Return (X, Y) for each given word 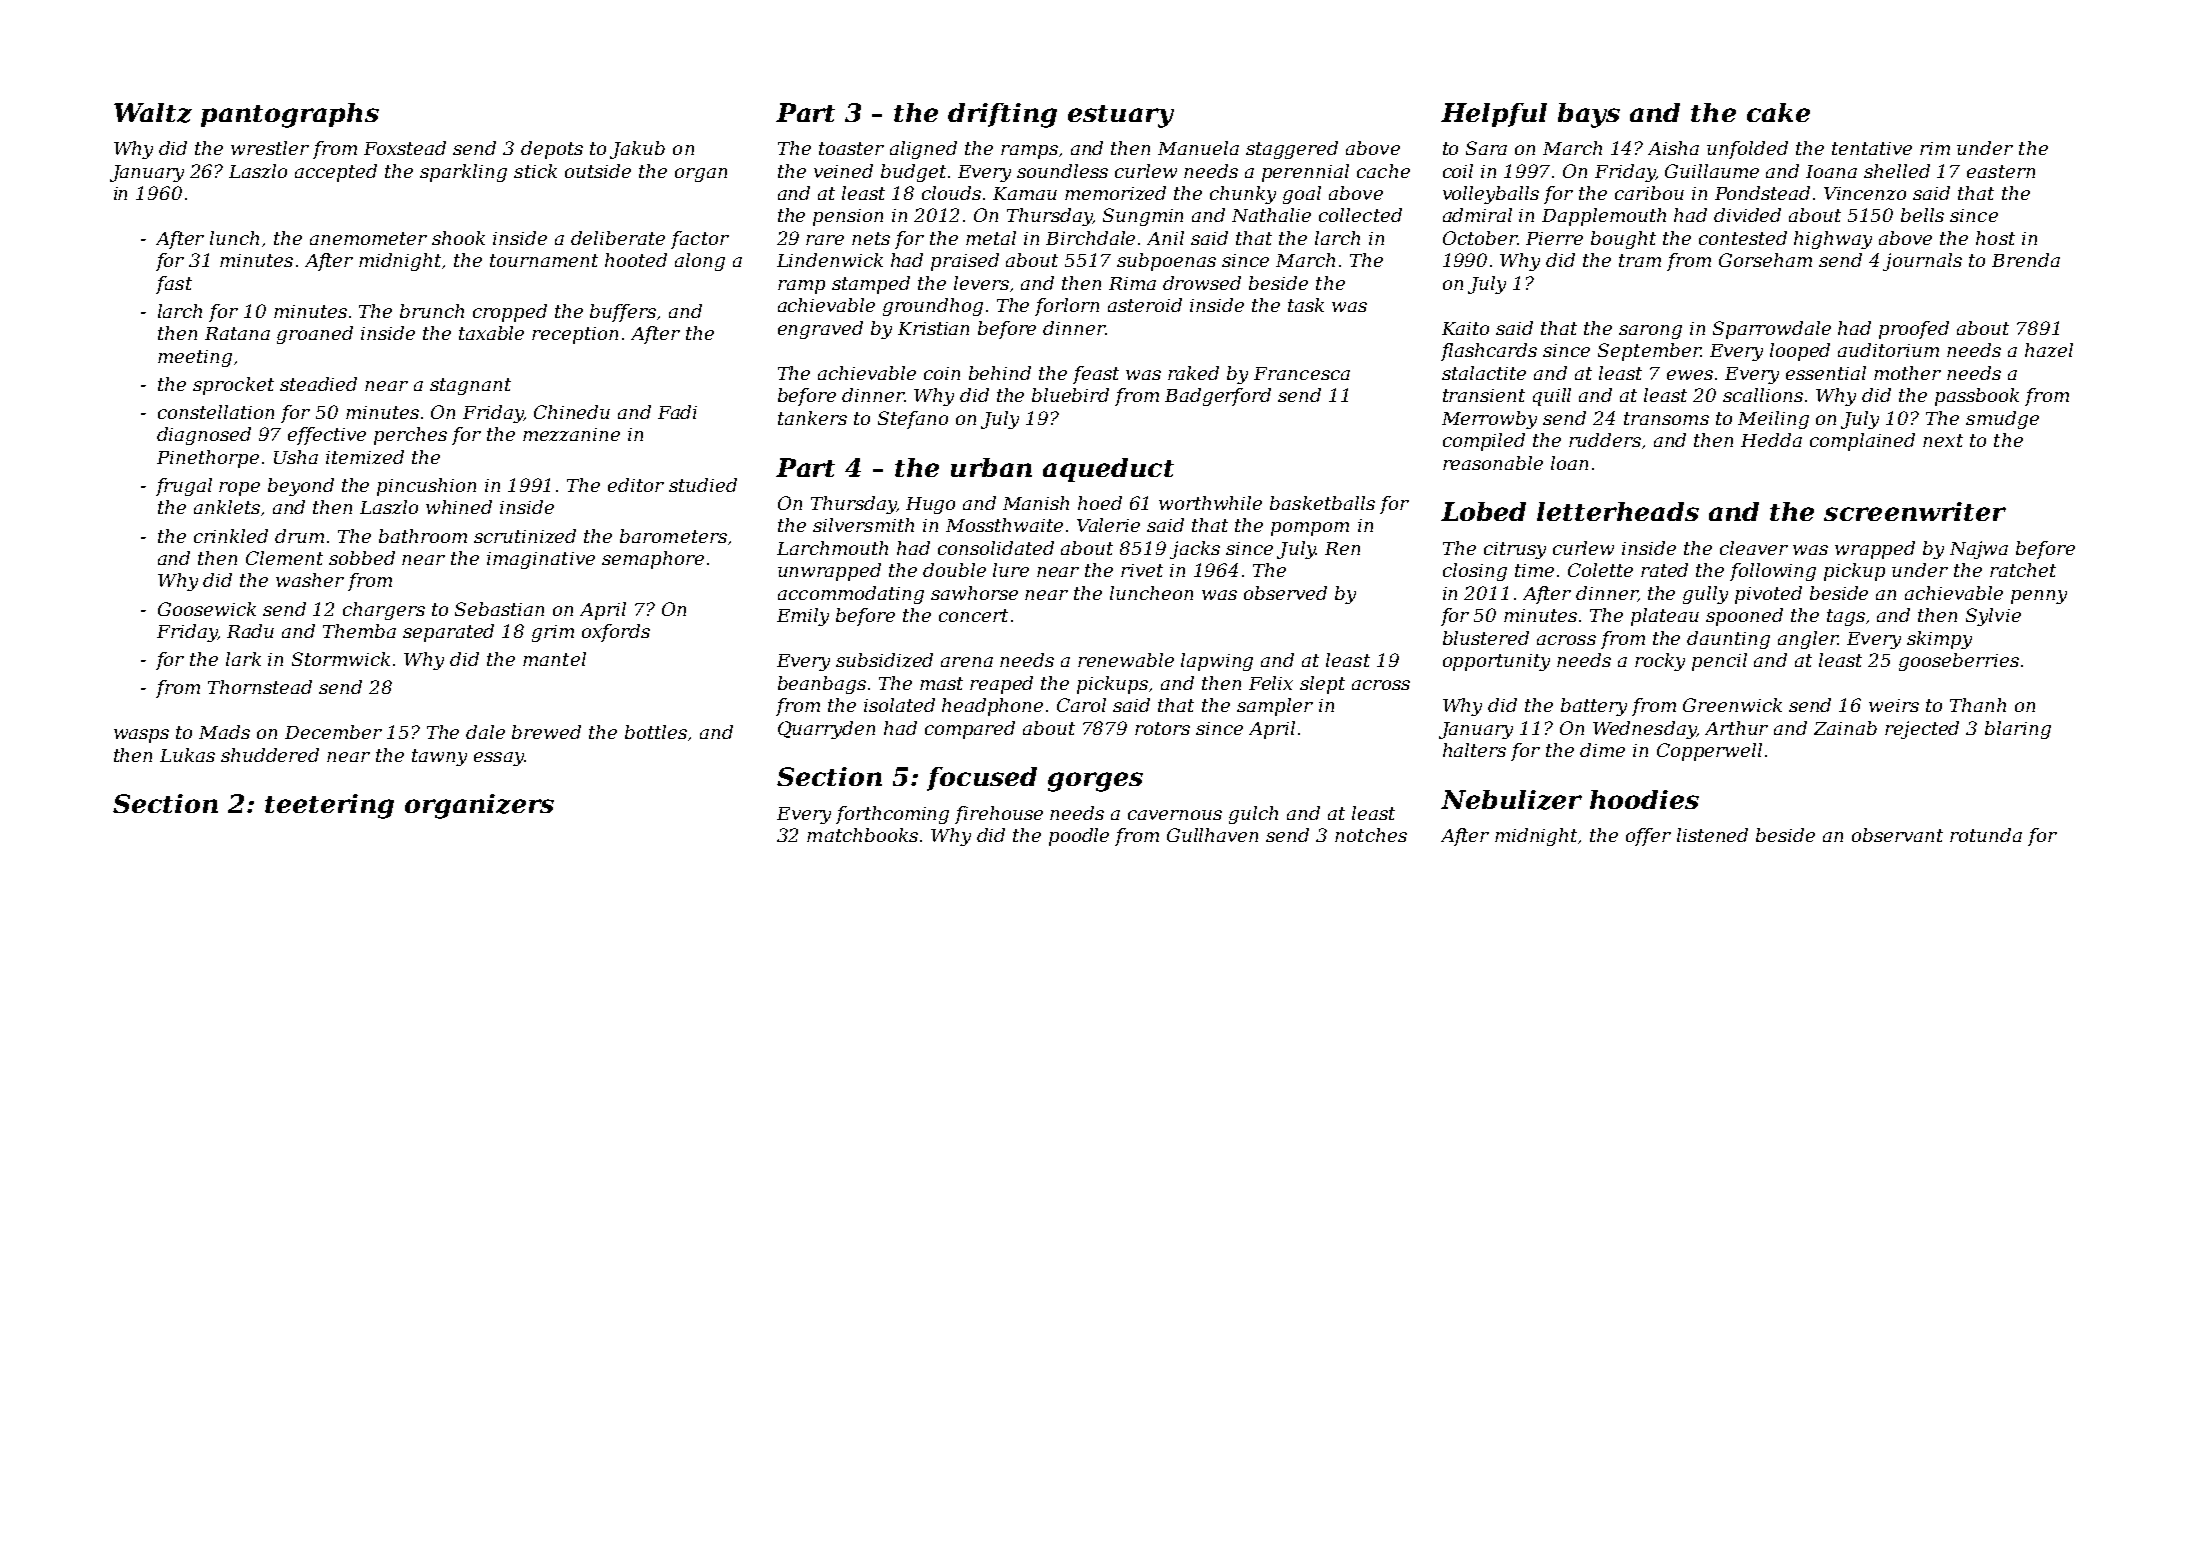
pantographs (290, 115)
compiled (1484, 442)
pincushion (426, 487)
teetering (329, 806)
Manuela (1198, 148)
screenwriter (1915, 511)
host (1995, 238)
